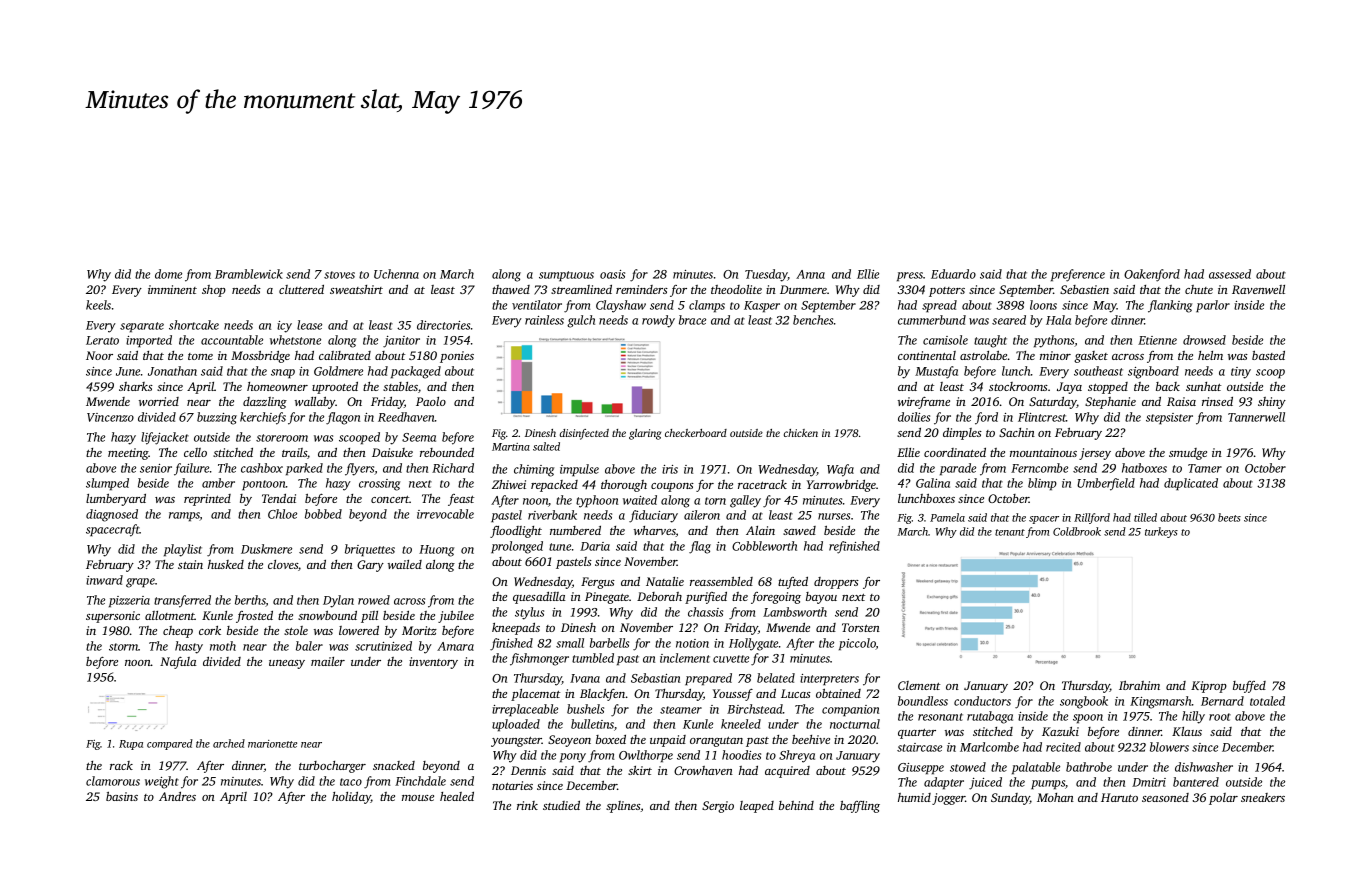 Image resolution: width=1372 pixels, height=887 pixels. Describe the element at coordinates (597, 501) in the screenshot. I see `typhoon` at that location.
